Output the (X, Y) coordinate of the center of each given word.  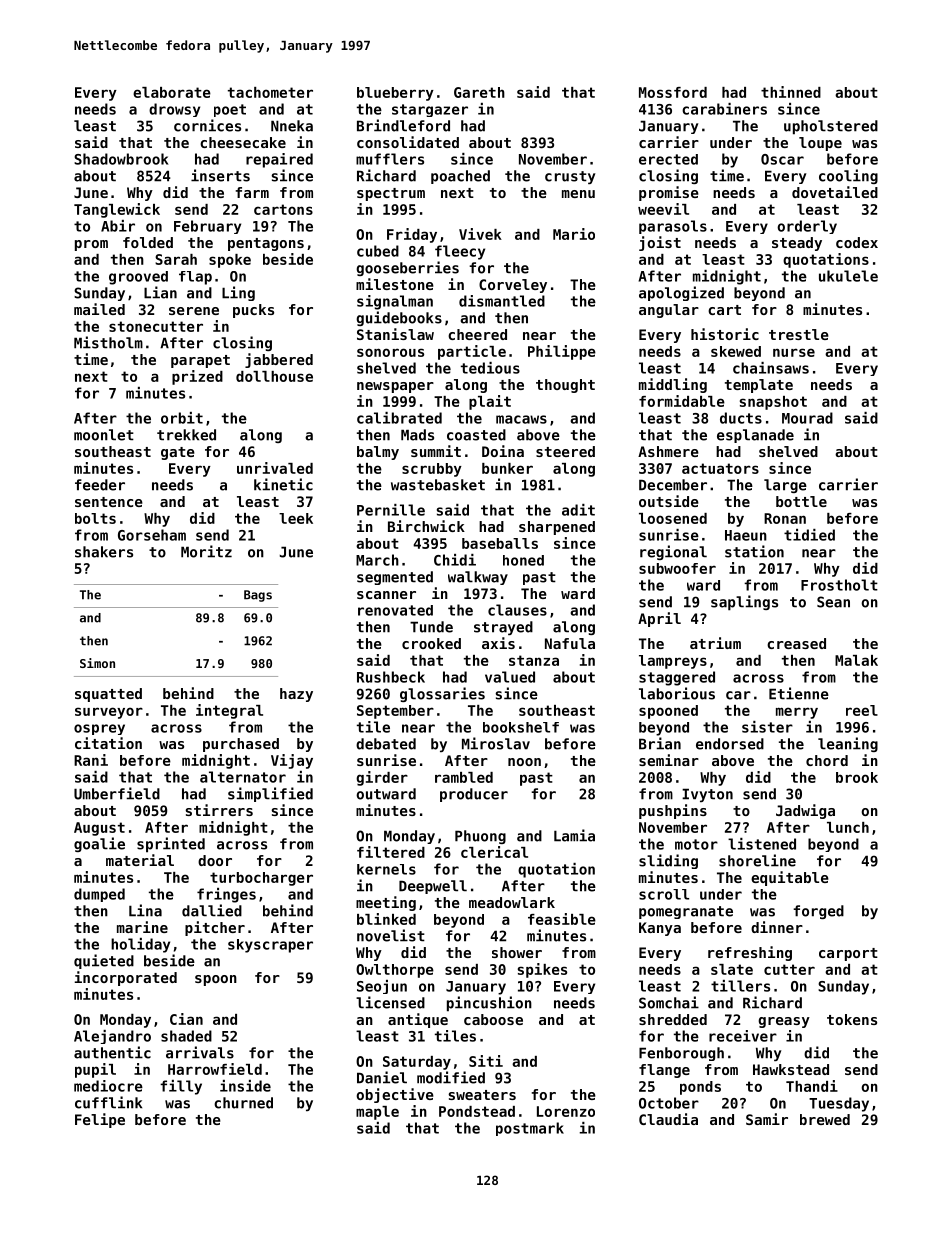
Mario (574, 234)
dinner (777, 927)
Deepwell (433, 887)
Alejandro (112, 1037)
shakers (104, 552)
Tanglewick (117, 210)
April (659, 619)
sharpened (557, 528)
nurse (794, 352)
